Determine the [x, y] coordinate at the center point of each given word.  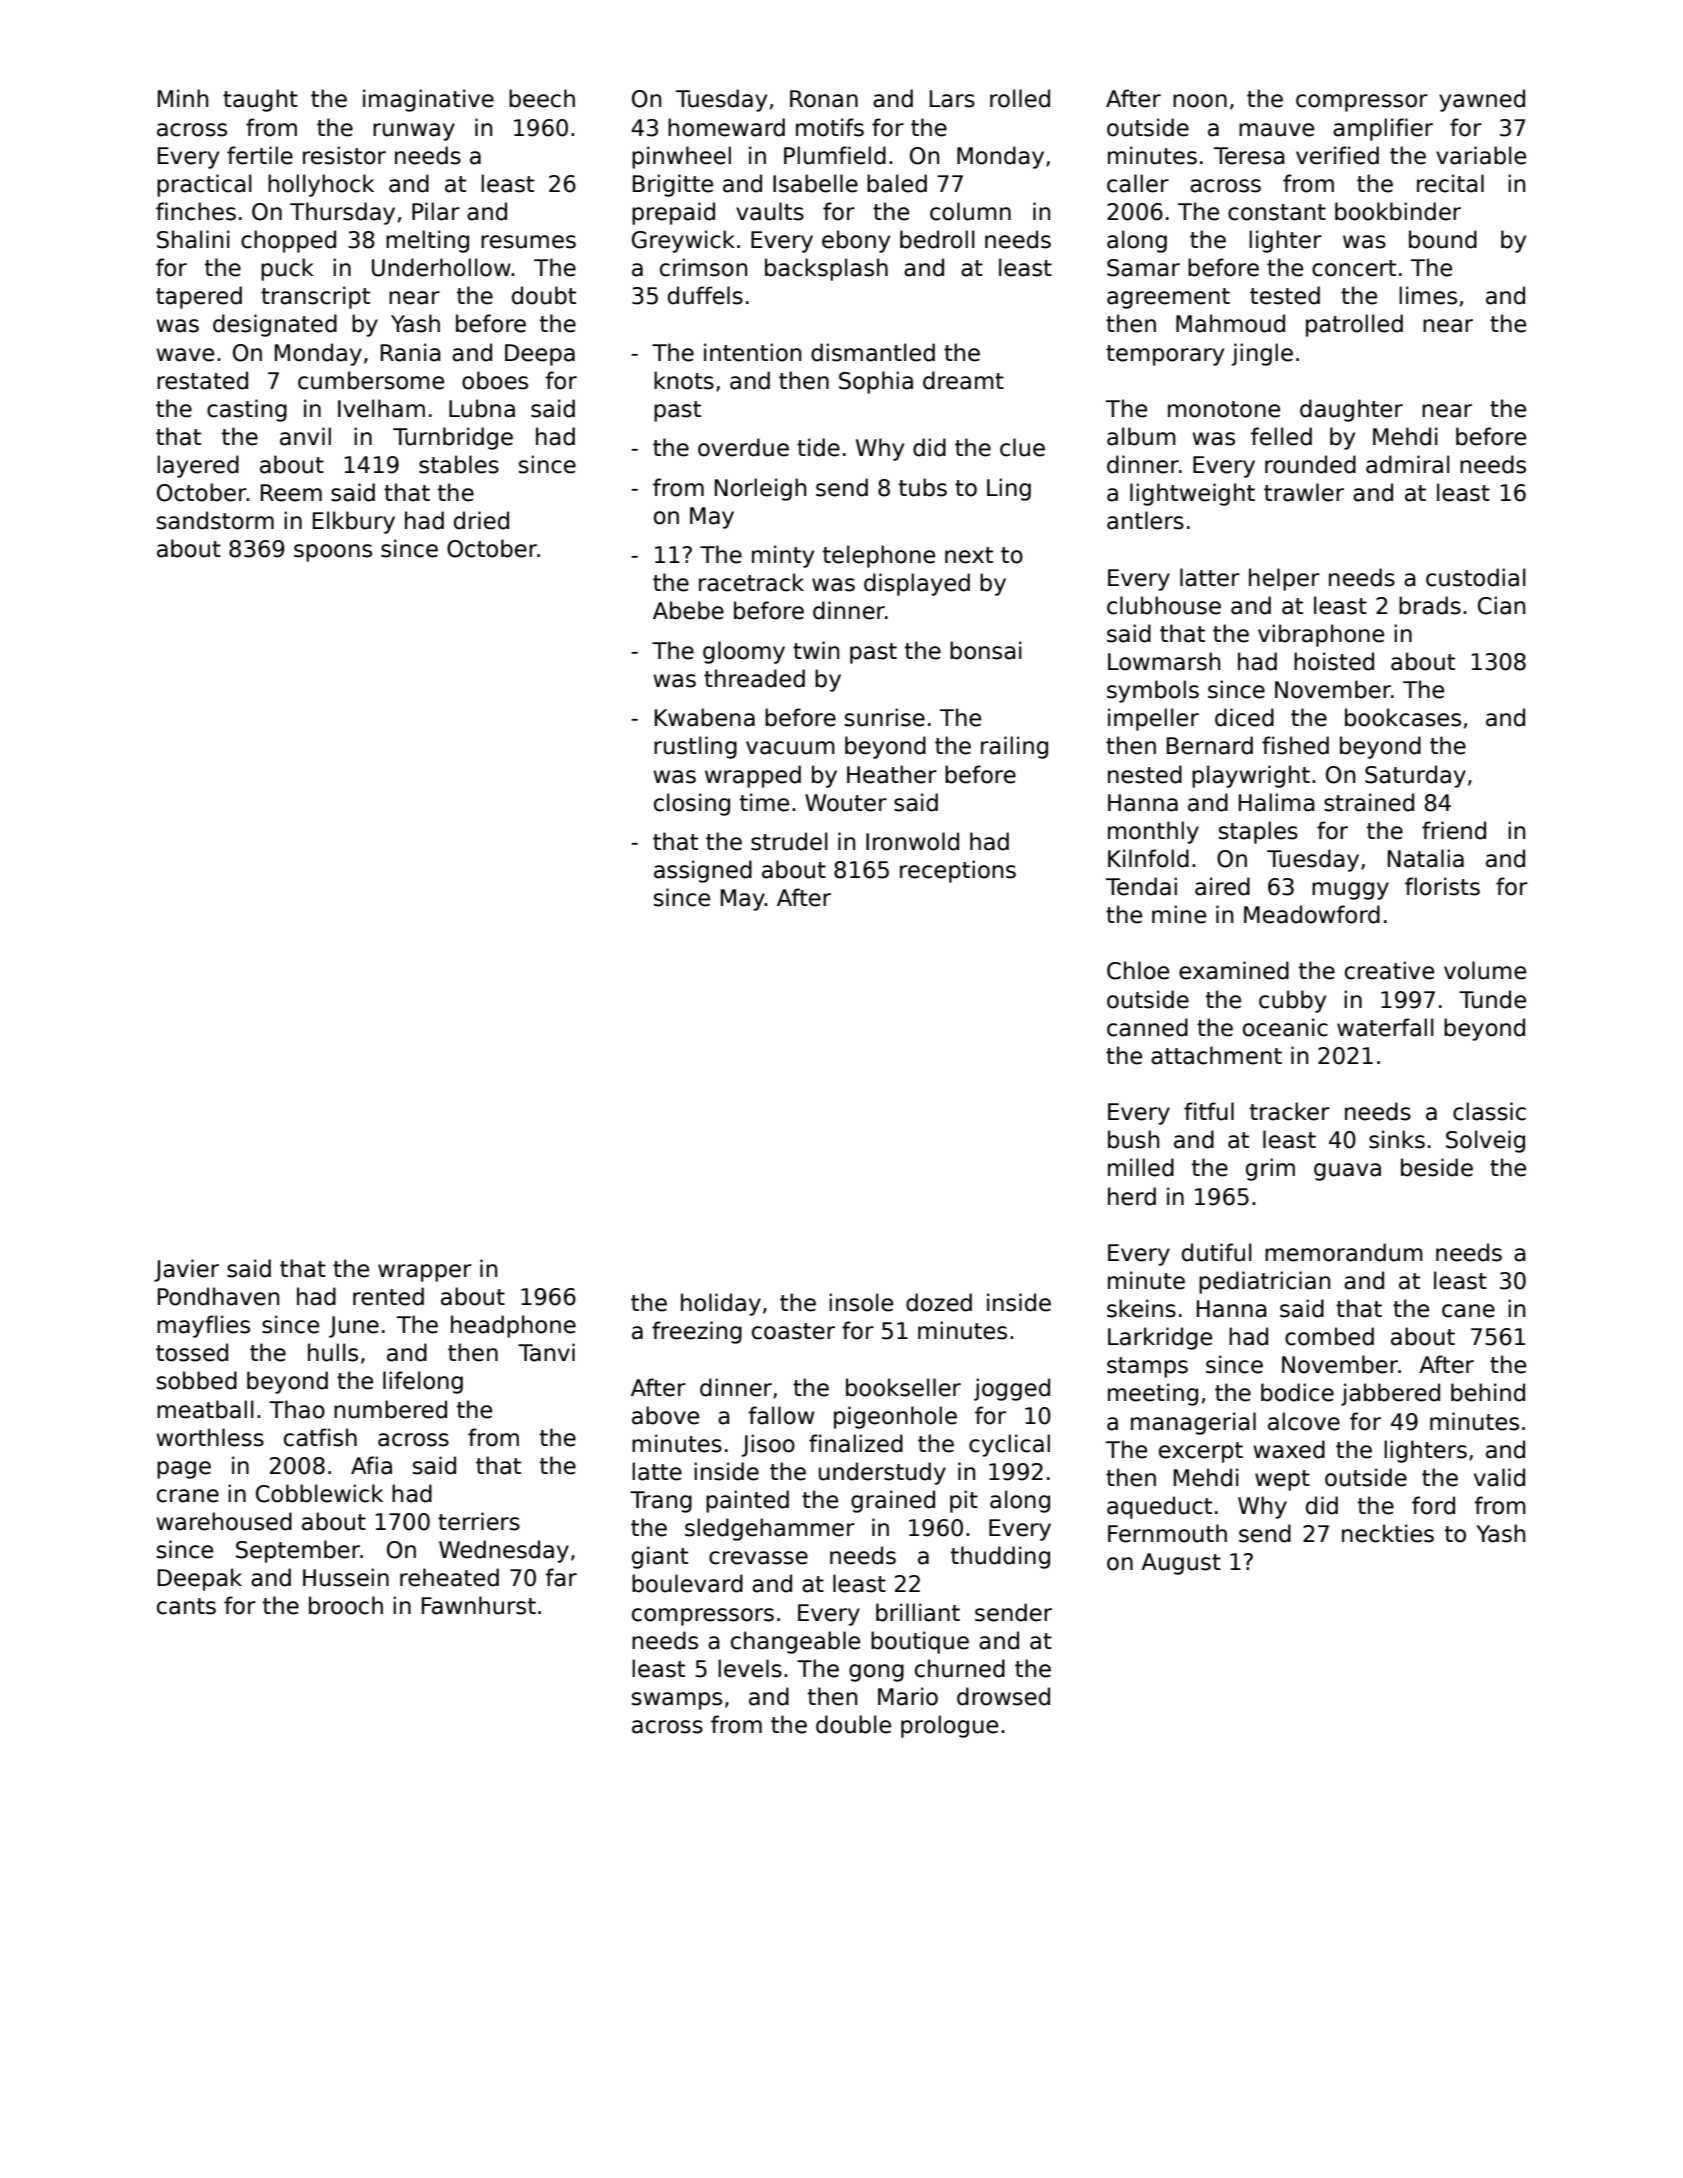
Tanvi [546, 1352]
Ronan [824, 99]
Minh [183, 98]
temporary [1165, 355]
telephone [879, 556]
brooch [346, 1605]
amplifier [1383, 129]
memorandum [1344, 1252]
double [853, 1724]
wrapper [425, 1273]
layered [198, 466]
